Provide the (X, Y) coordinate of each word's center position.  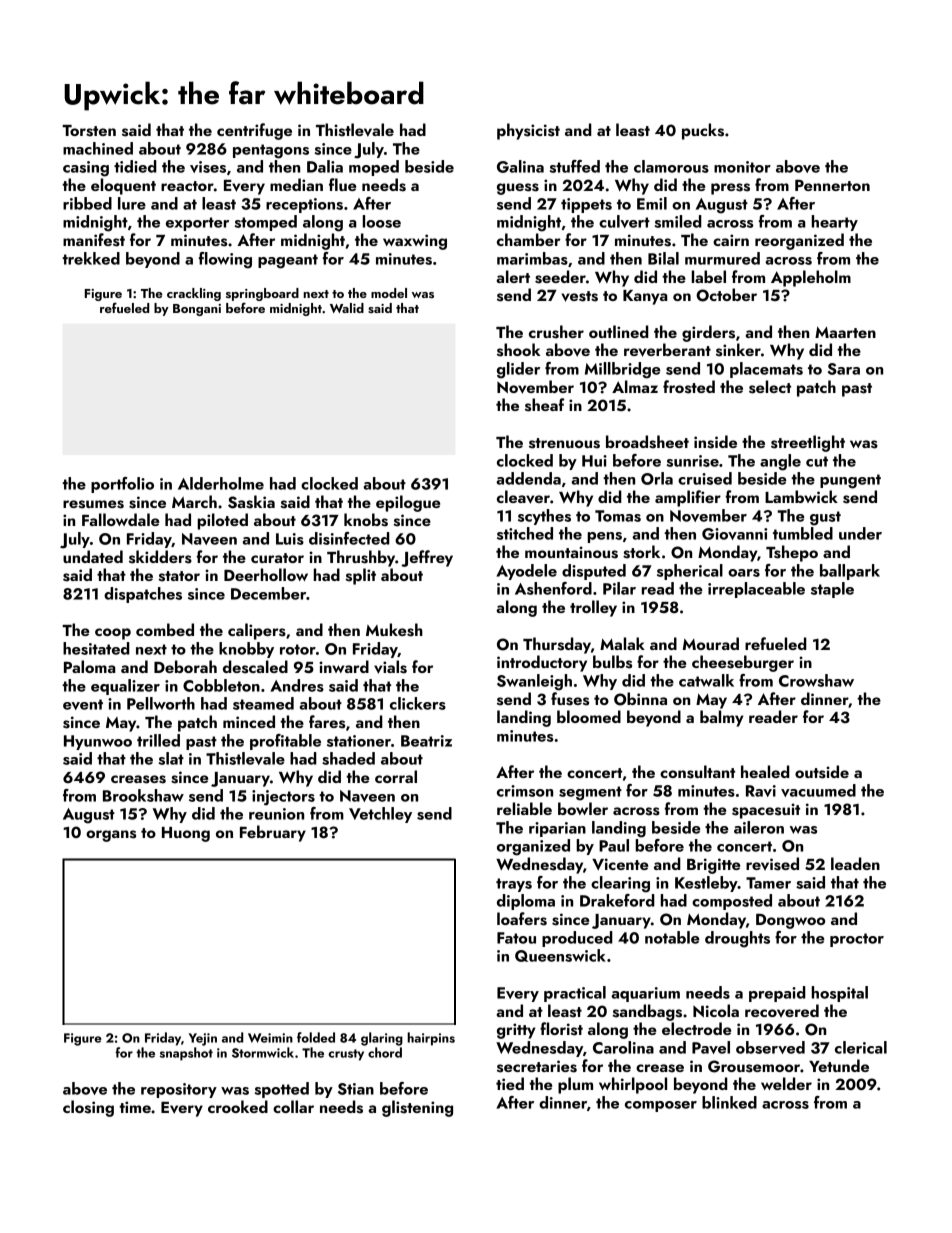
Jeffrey (427, 558)
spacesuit (766, 811)
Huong (186, 834)
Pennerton (832, 185)
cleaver (523, 497)
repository (179, 1090)
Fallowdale (120, 519)
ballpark (850, 572)
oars (744, 573)
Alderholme (221, 483)
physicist (528, 131)
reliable (524, 808)
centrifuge (254, 131)
